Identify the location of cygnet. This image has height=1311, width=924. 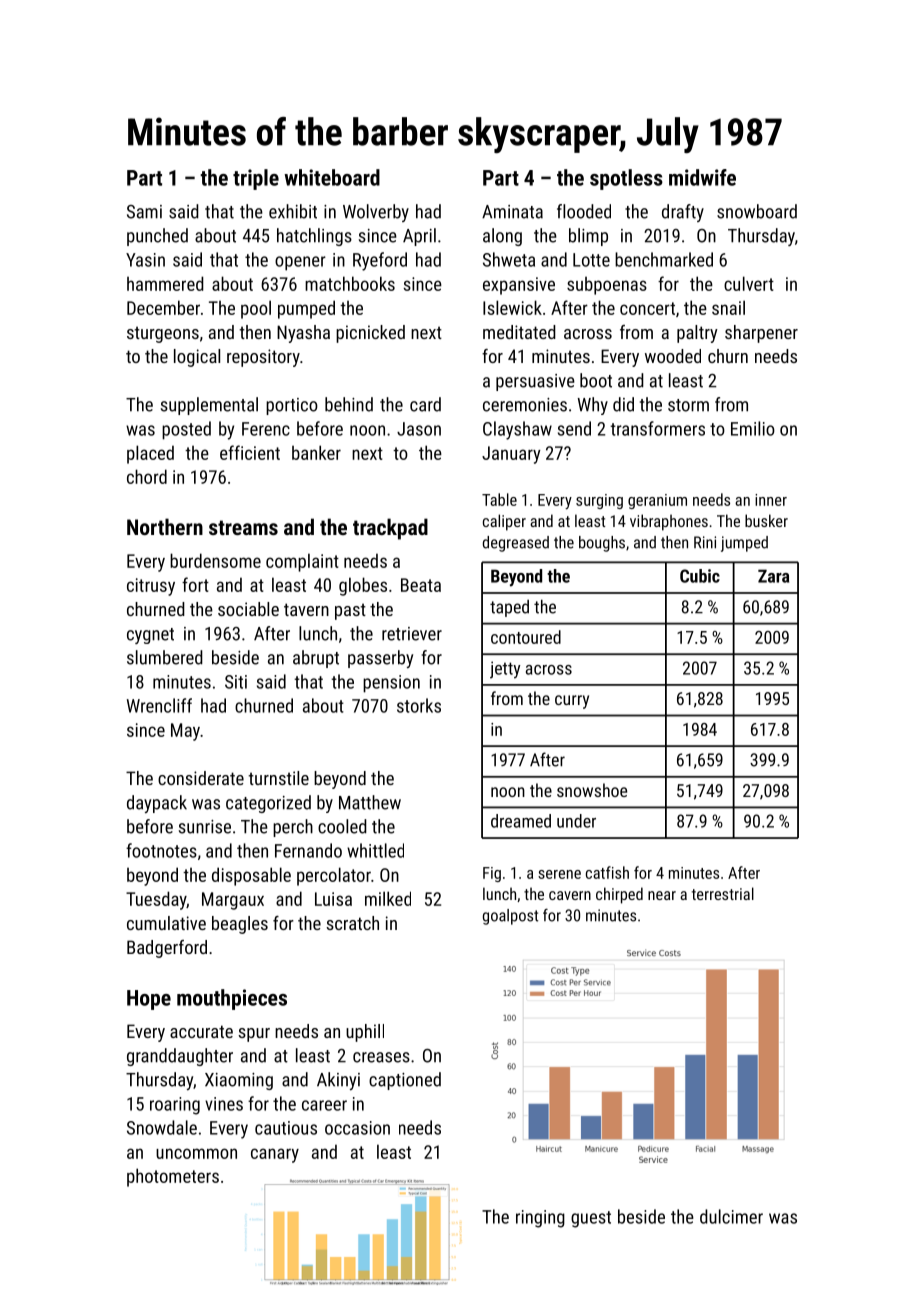
(150, 636).
